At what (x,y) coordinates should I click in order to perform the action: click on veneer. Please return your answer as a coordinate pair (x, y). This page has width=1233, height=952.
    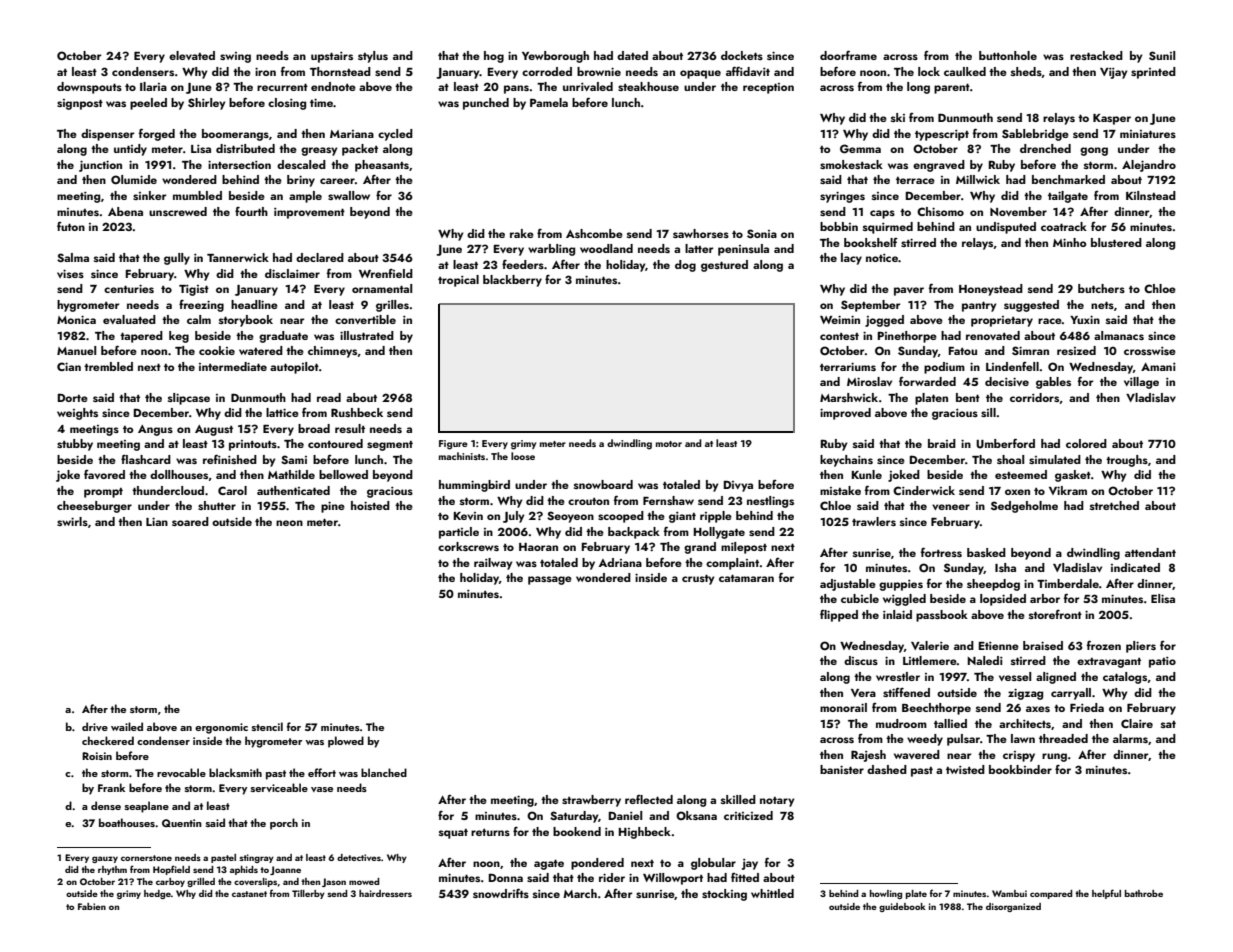
    Looking at the image, I should click on (951, 507).
